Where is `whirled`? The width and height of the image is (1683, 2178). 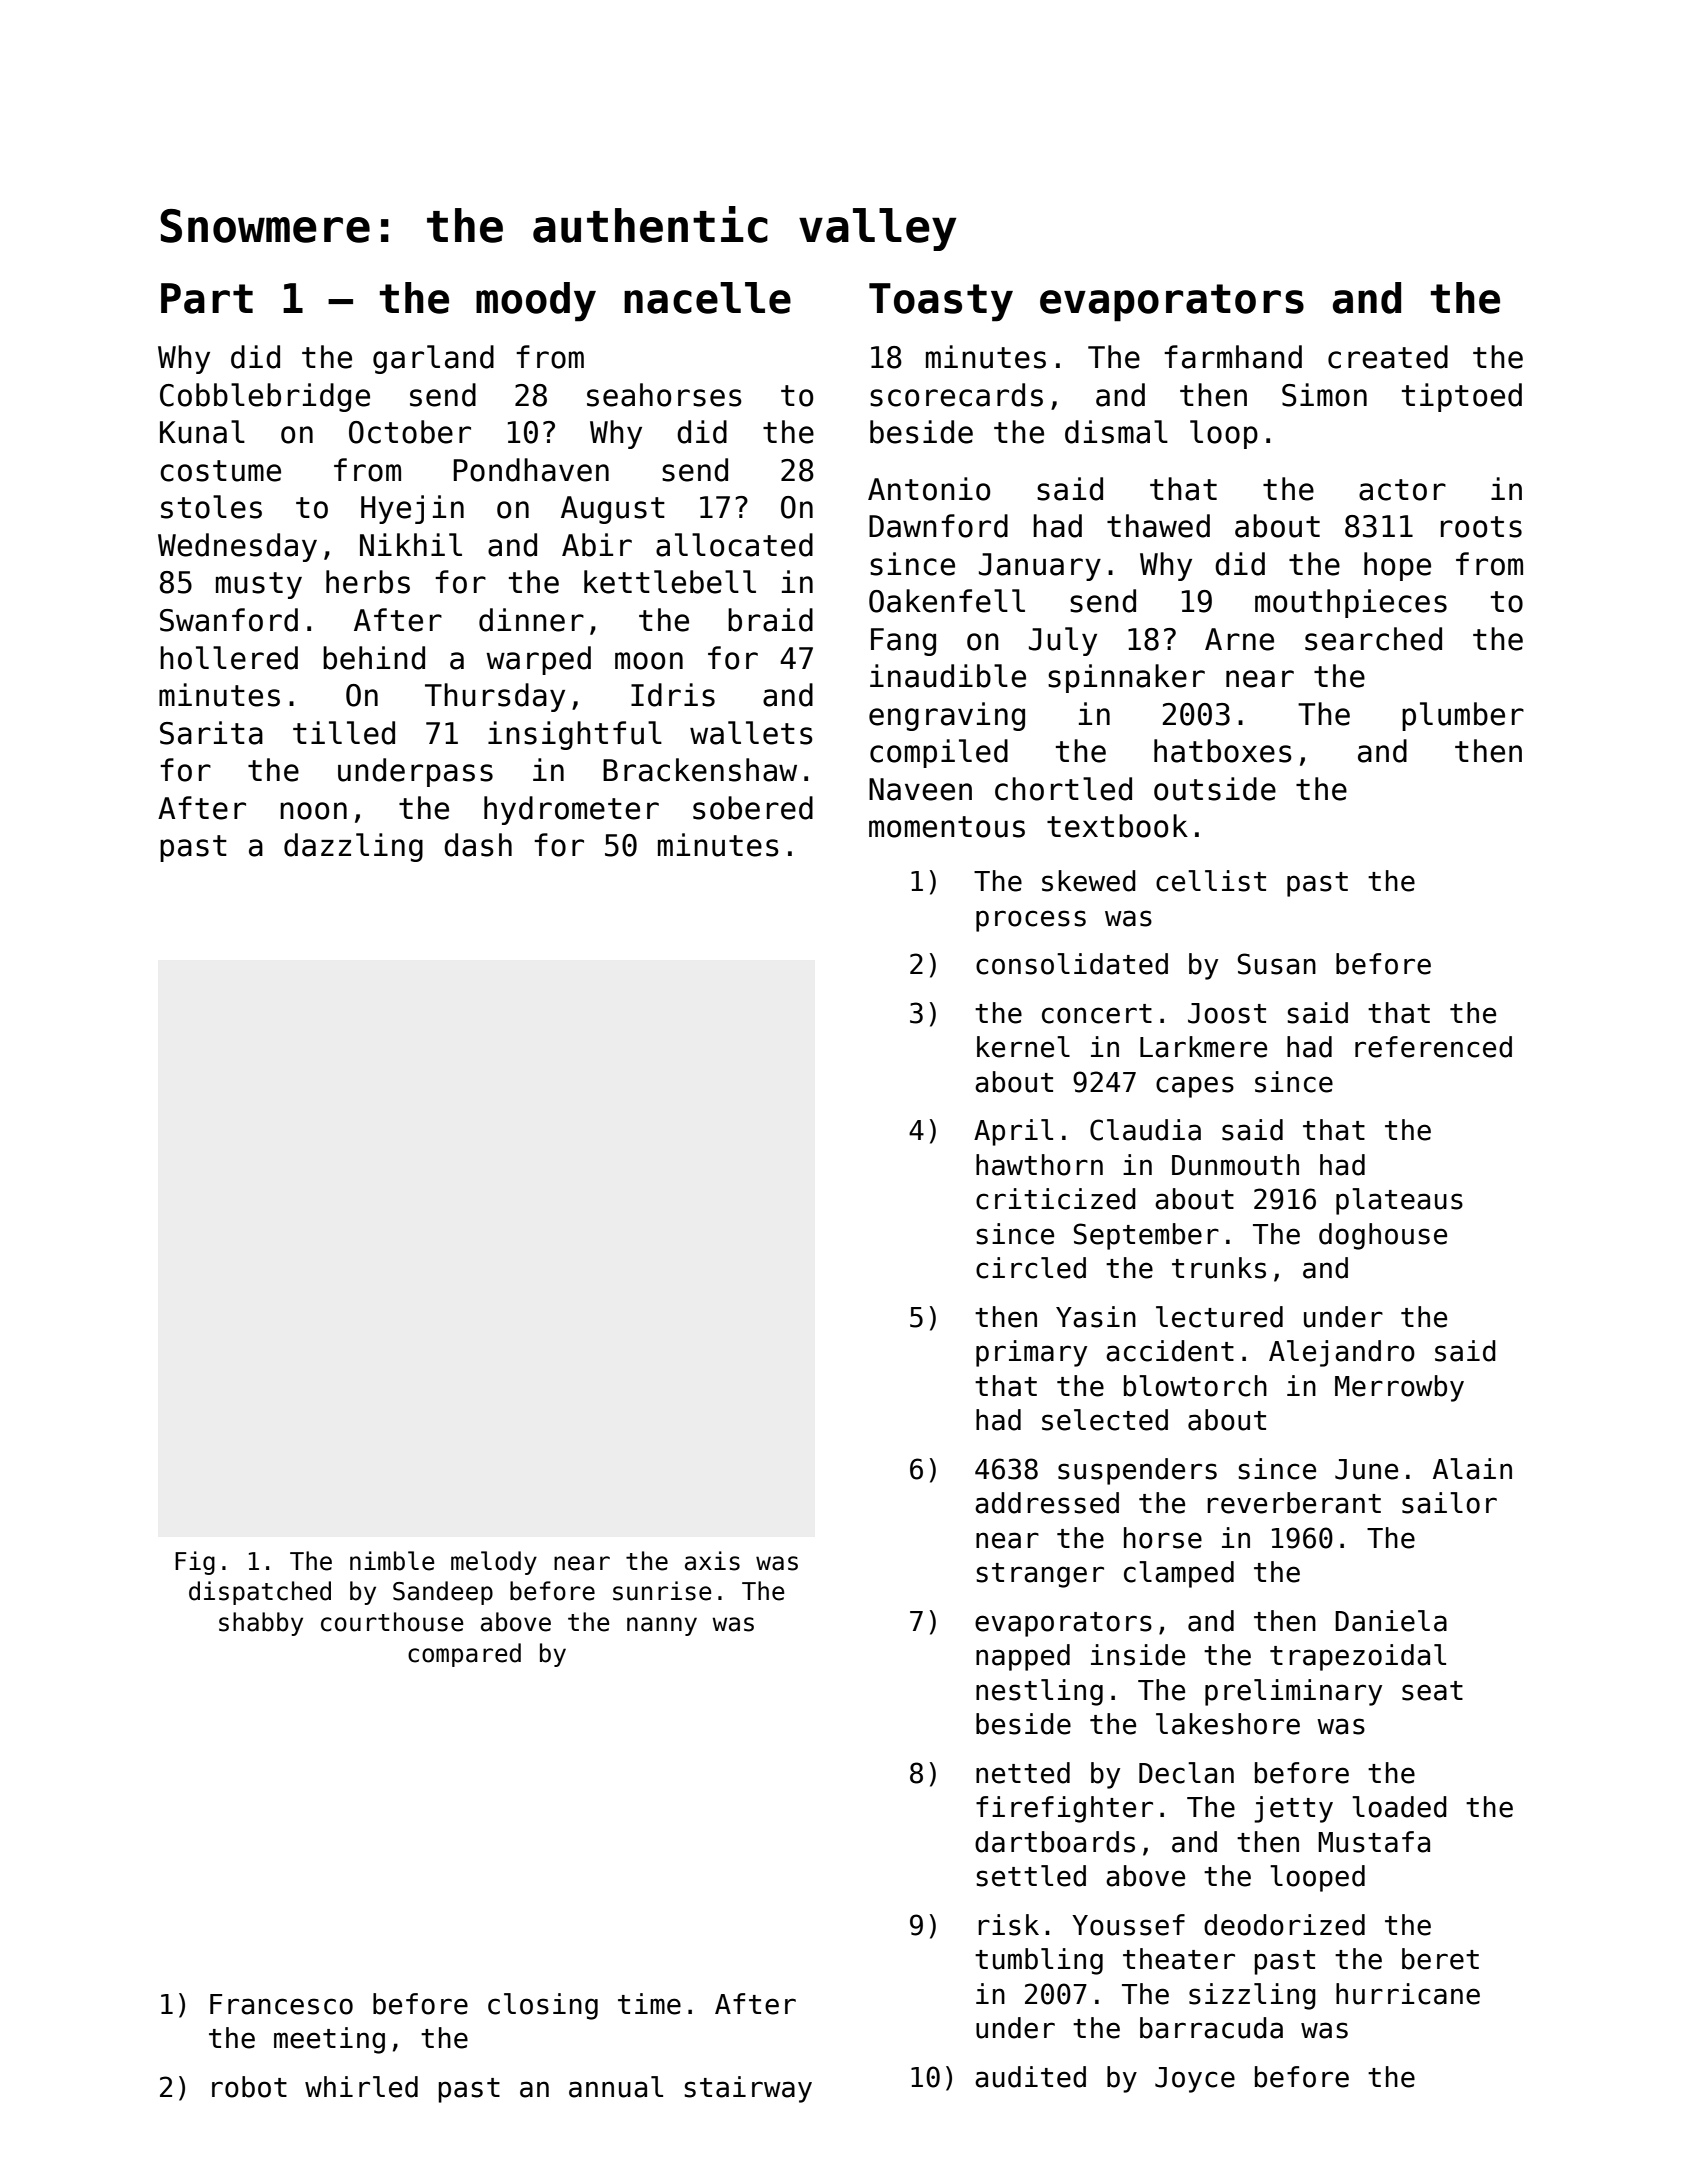
whirled is located at coordinates (361, 2087).
